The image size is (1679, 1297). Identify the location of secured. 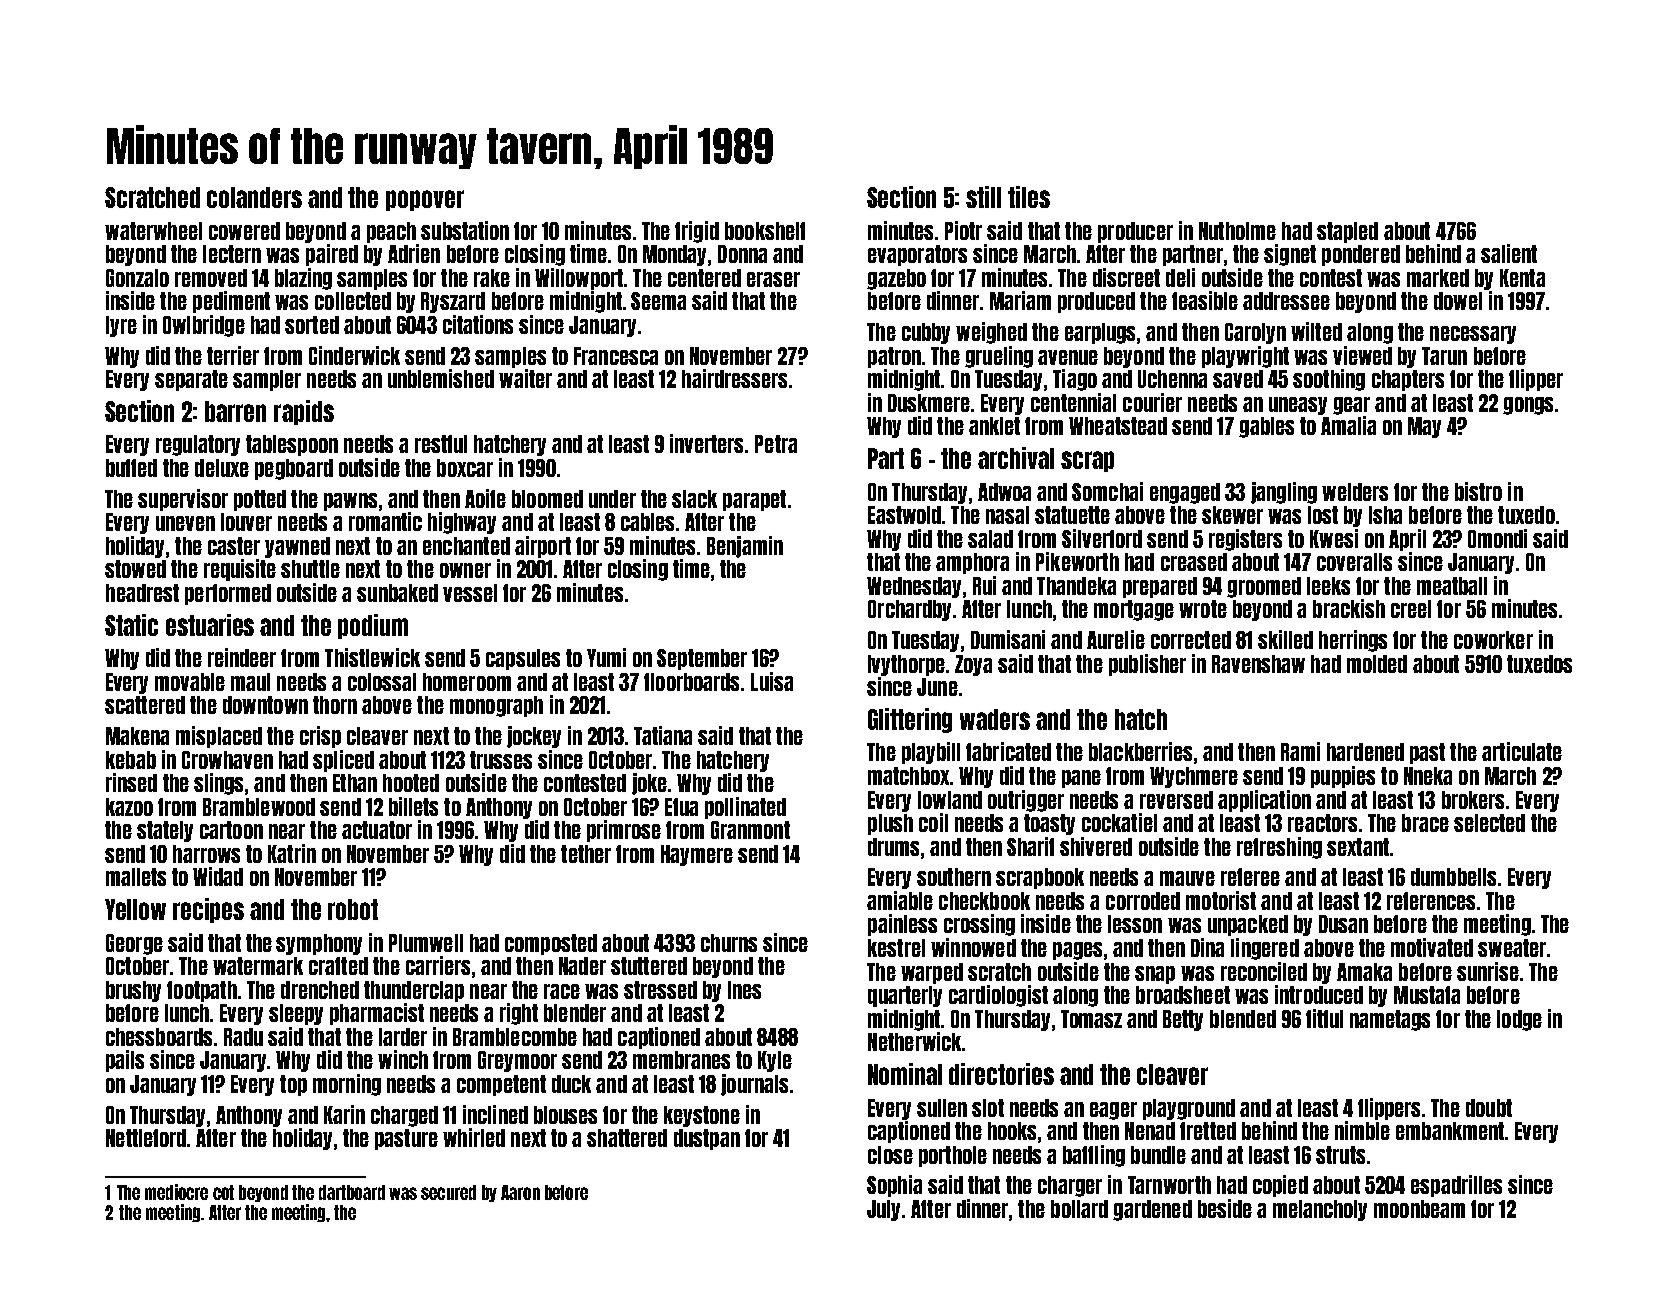
(448, 1192).
